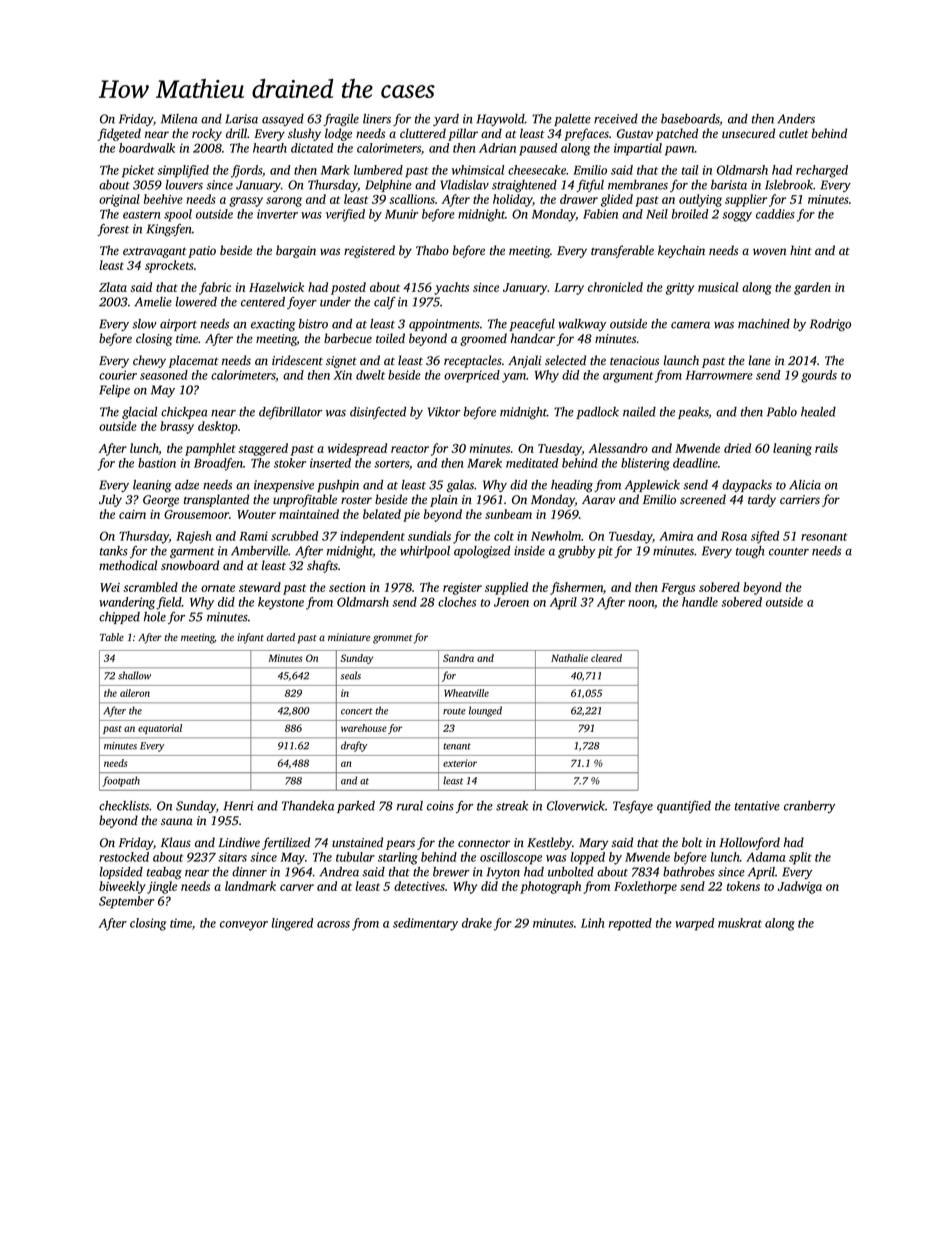 This screenshot has width=952, height=1233. I want to click on resonant, so click(824, 537).
